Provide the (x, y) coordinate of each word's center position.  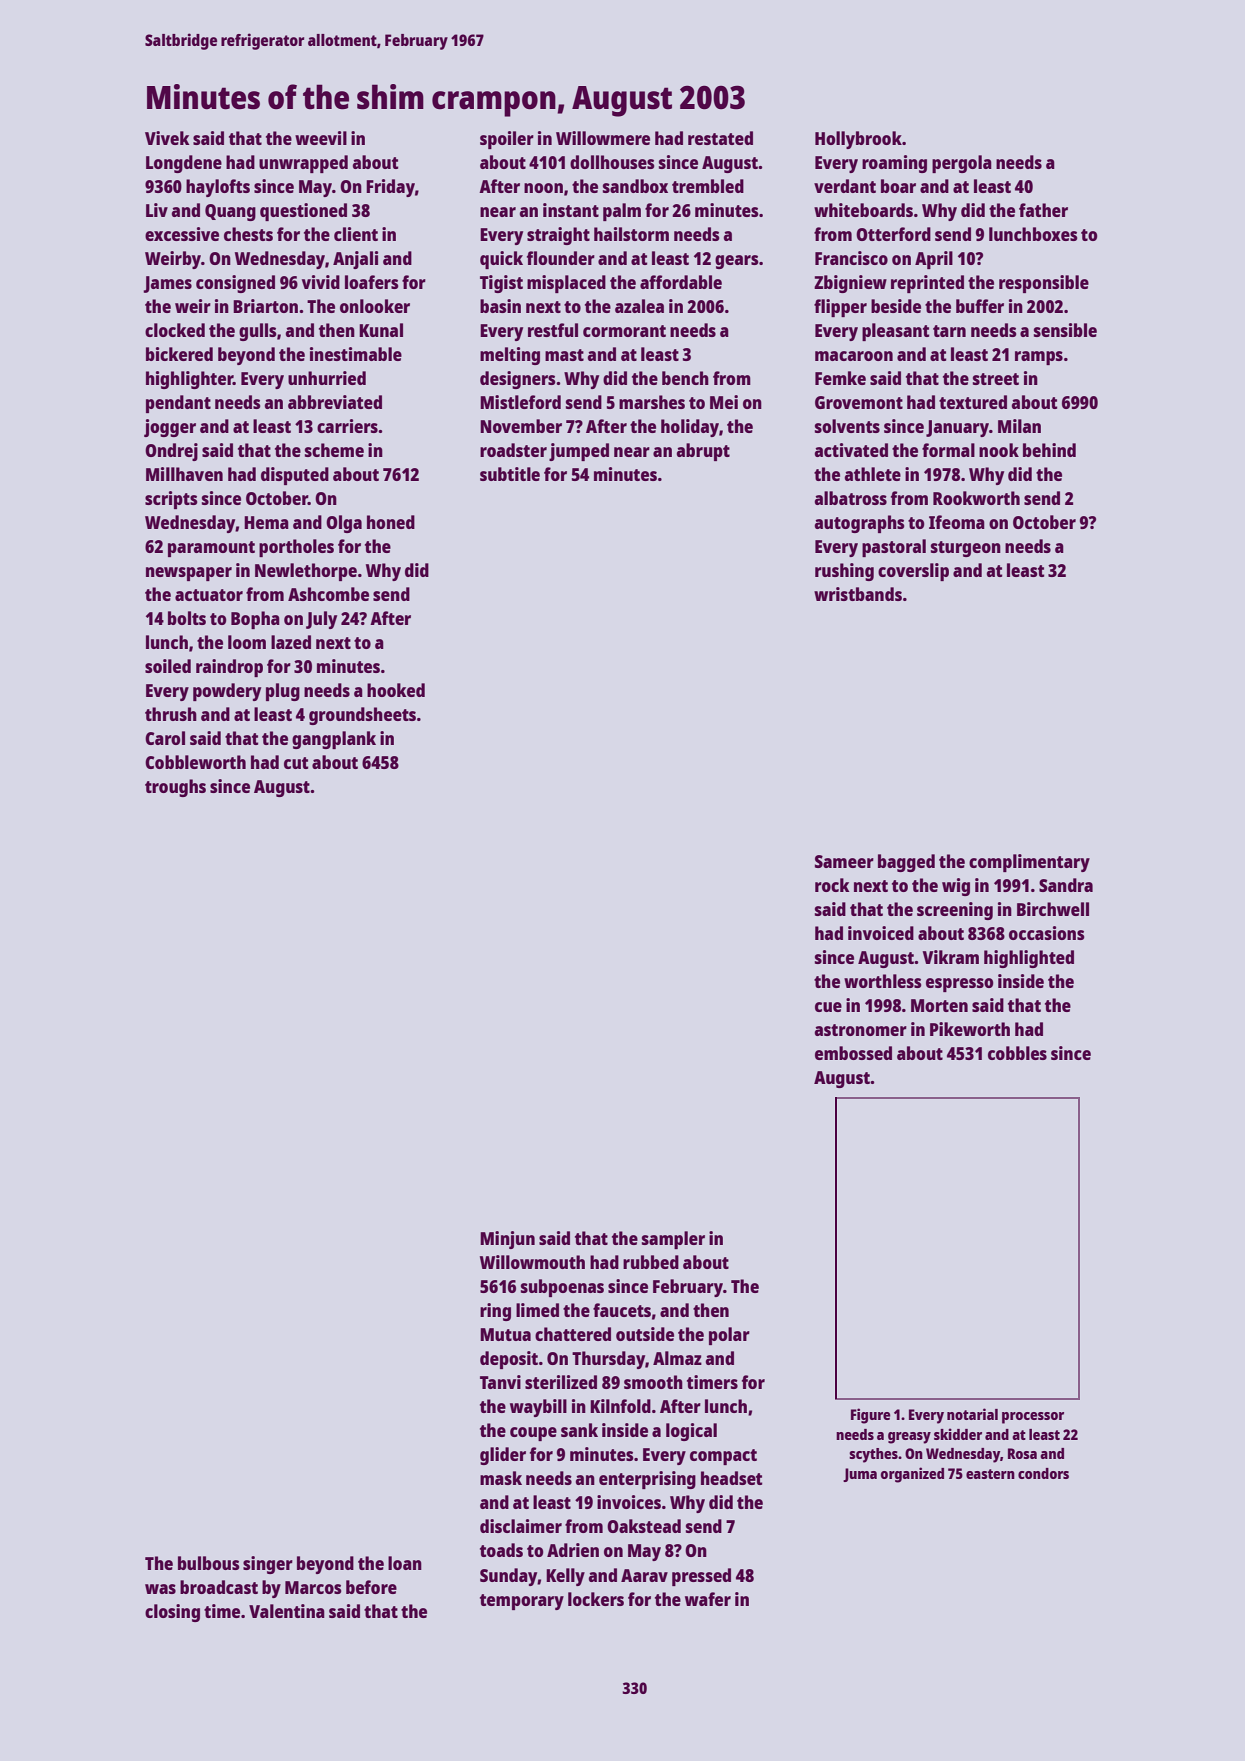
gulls (258, 332)
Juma (860, 1475)
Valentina (287, 1611)
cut (296, 763)
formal (948, 450)
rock (832, 885)
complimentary (1029, 863)
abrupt (703, 452)
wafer (708, 1599)
